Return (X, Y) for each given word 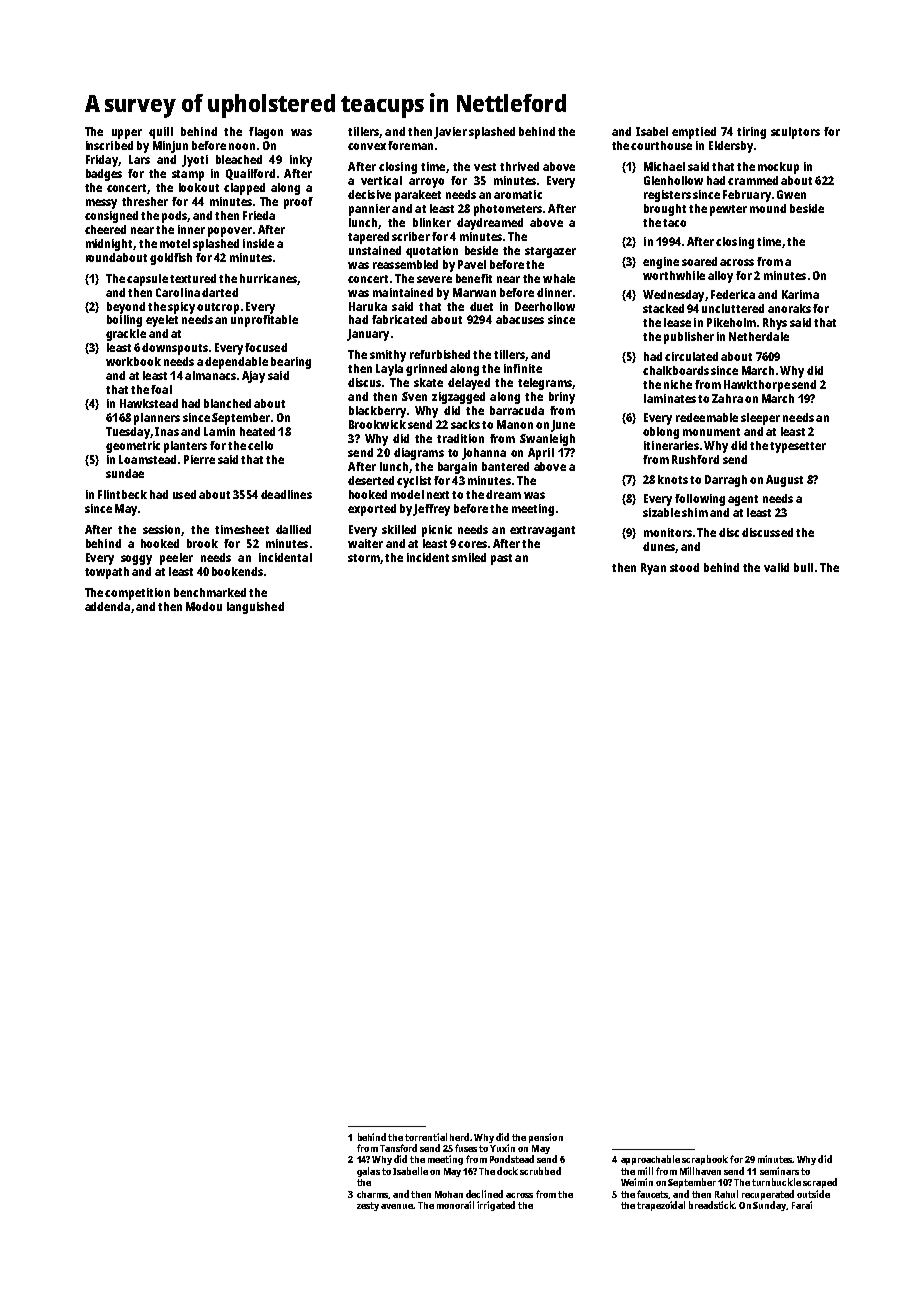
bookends (237, 571)
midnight (109, 245)
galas (368, 1172)
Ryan (653, 569)
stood (684, 567)
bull (803, 567)
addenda (107, 606)
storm (364, 558)
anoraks (789, 308)
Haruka (368, 306)
